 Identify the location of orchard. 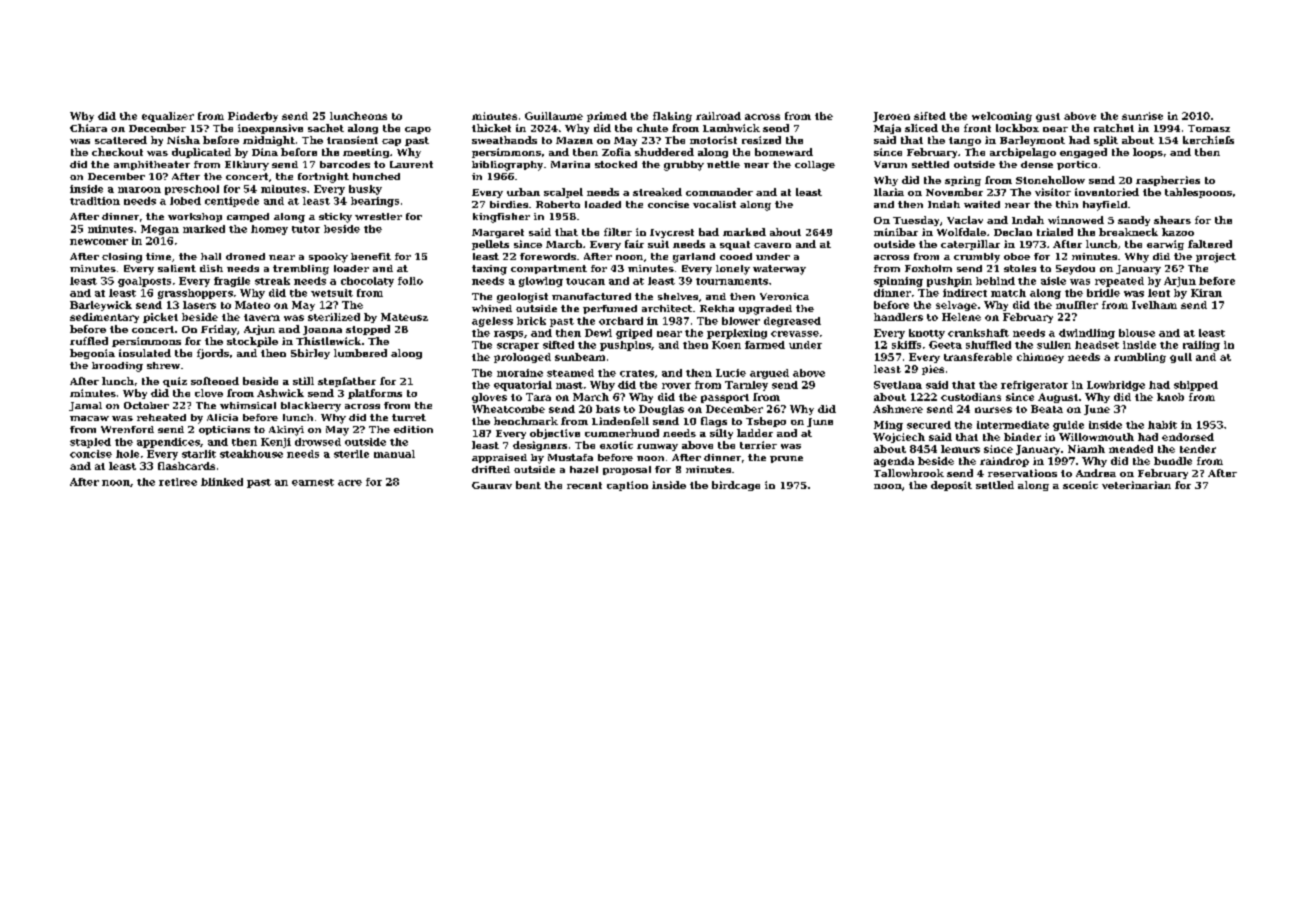
(621, 321).
